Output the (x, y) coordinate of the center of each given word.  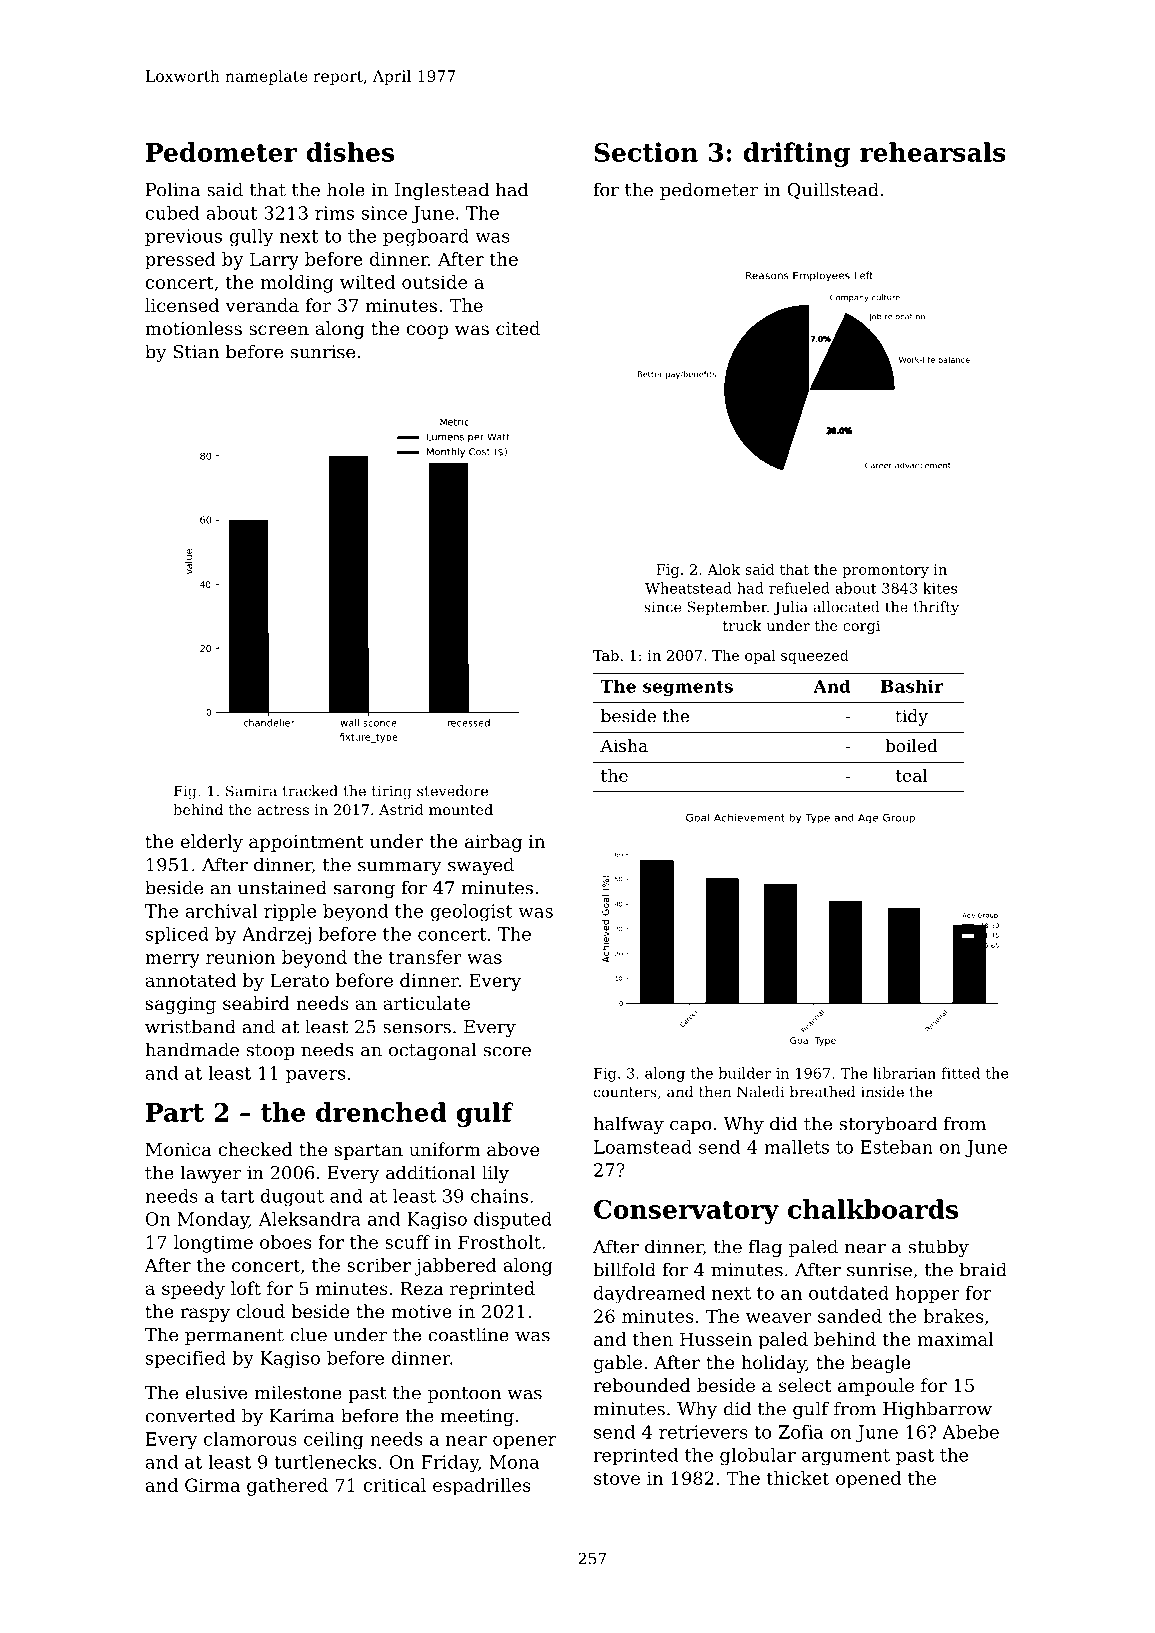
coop (427, 332)
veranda (262, 305)
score (507, 1051)
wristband (190, 1026)
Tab (606, 655)
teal (911, 775)
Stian (196, 352)
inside (882, 1092)
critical (394, 1485)
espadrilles (482, 1487)
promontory (885, 571)
